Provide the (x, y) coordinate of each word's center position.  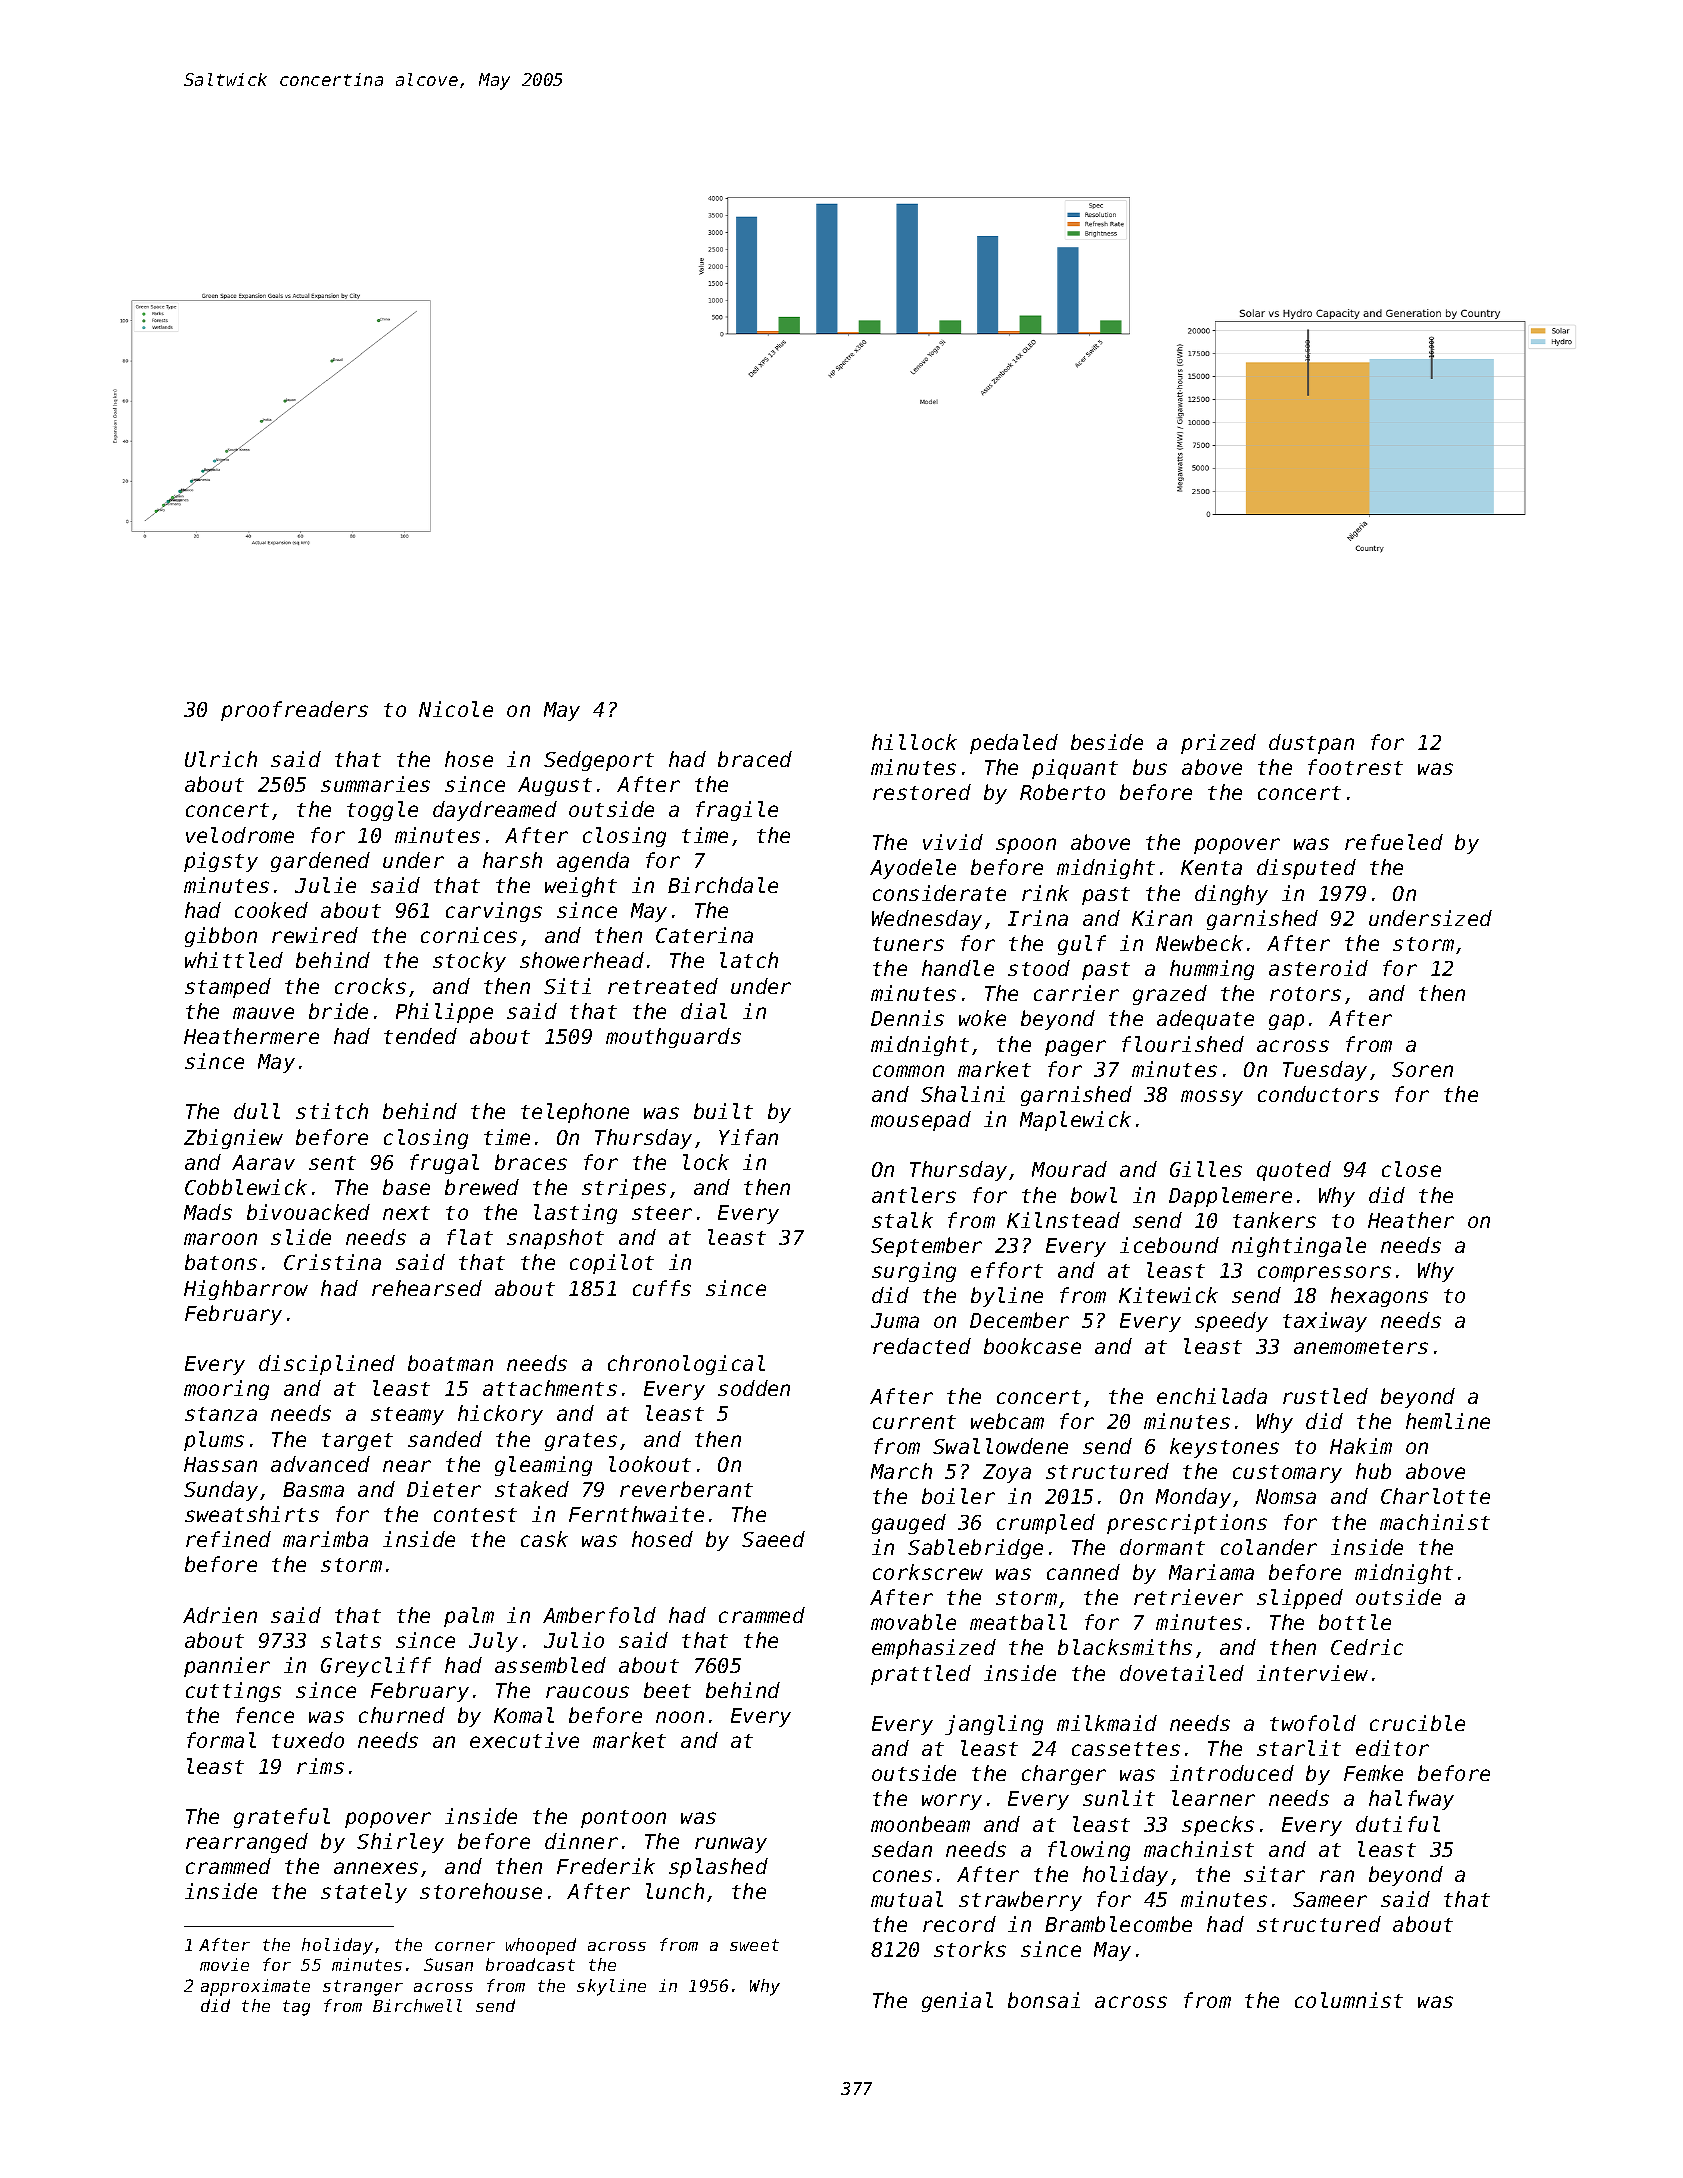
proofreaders (294, 711)
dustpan (1311, 744)
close (1411, 1169)
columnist (1349, 2000)
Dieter (444, 1489)
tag (296, 2008)
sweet (754, 1945)
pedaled (1014, 744)
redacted (922, 1346)
